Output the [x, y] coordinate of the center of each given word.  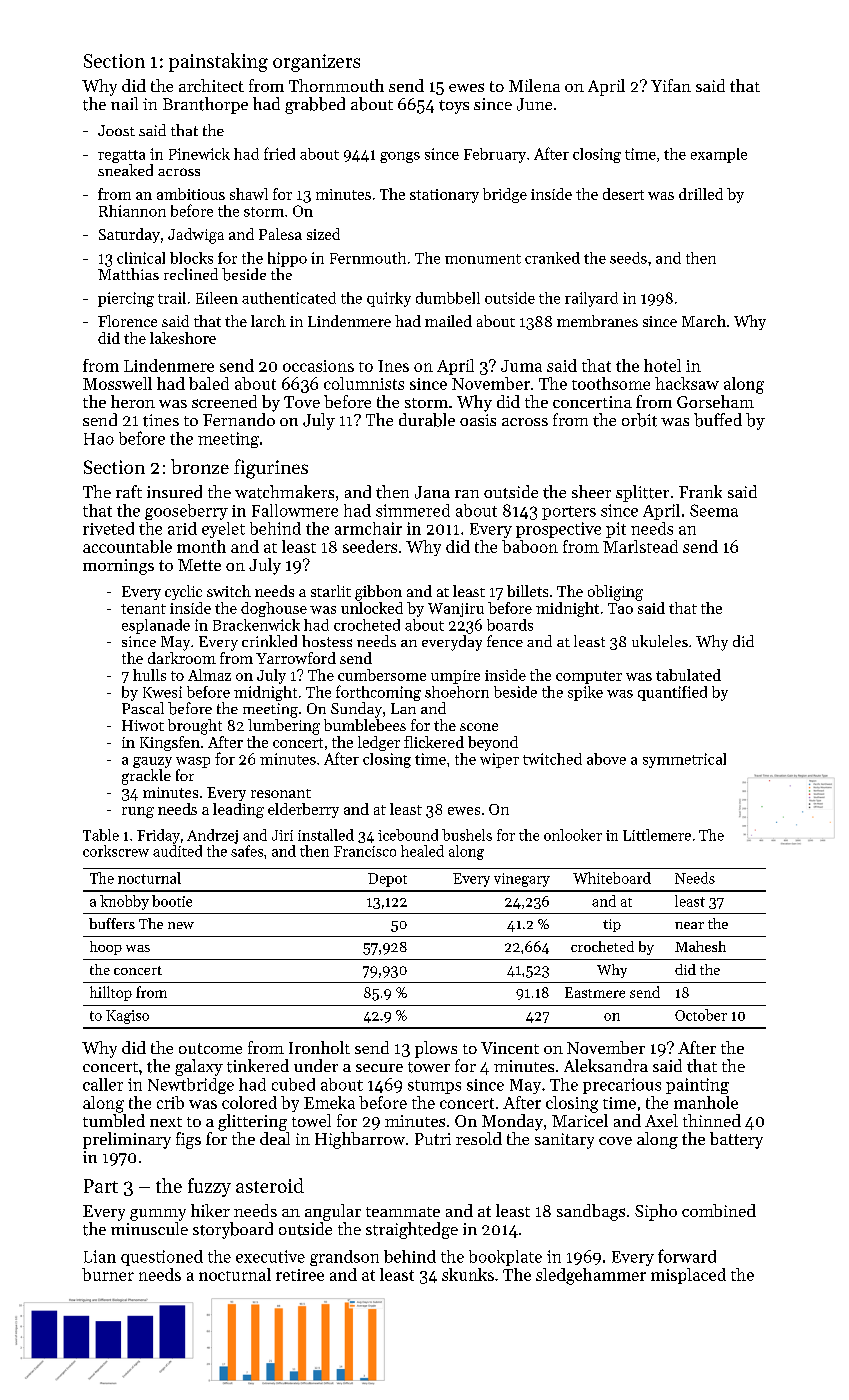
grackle [146, 777]
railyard [591, 299]
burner [108, 1274]
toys [454, 107]
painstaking [218, 62]
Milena [534, 85]
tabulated [688, 675]
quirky [389, 299]
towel [311, 1120]
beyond [493, 743]
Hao [99, 439]
